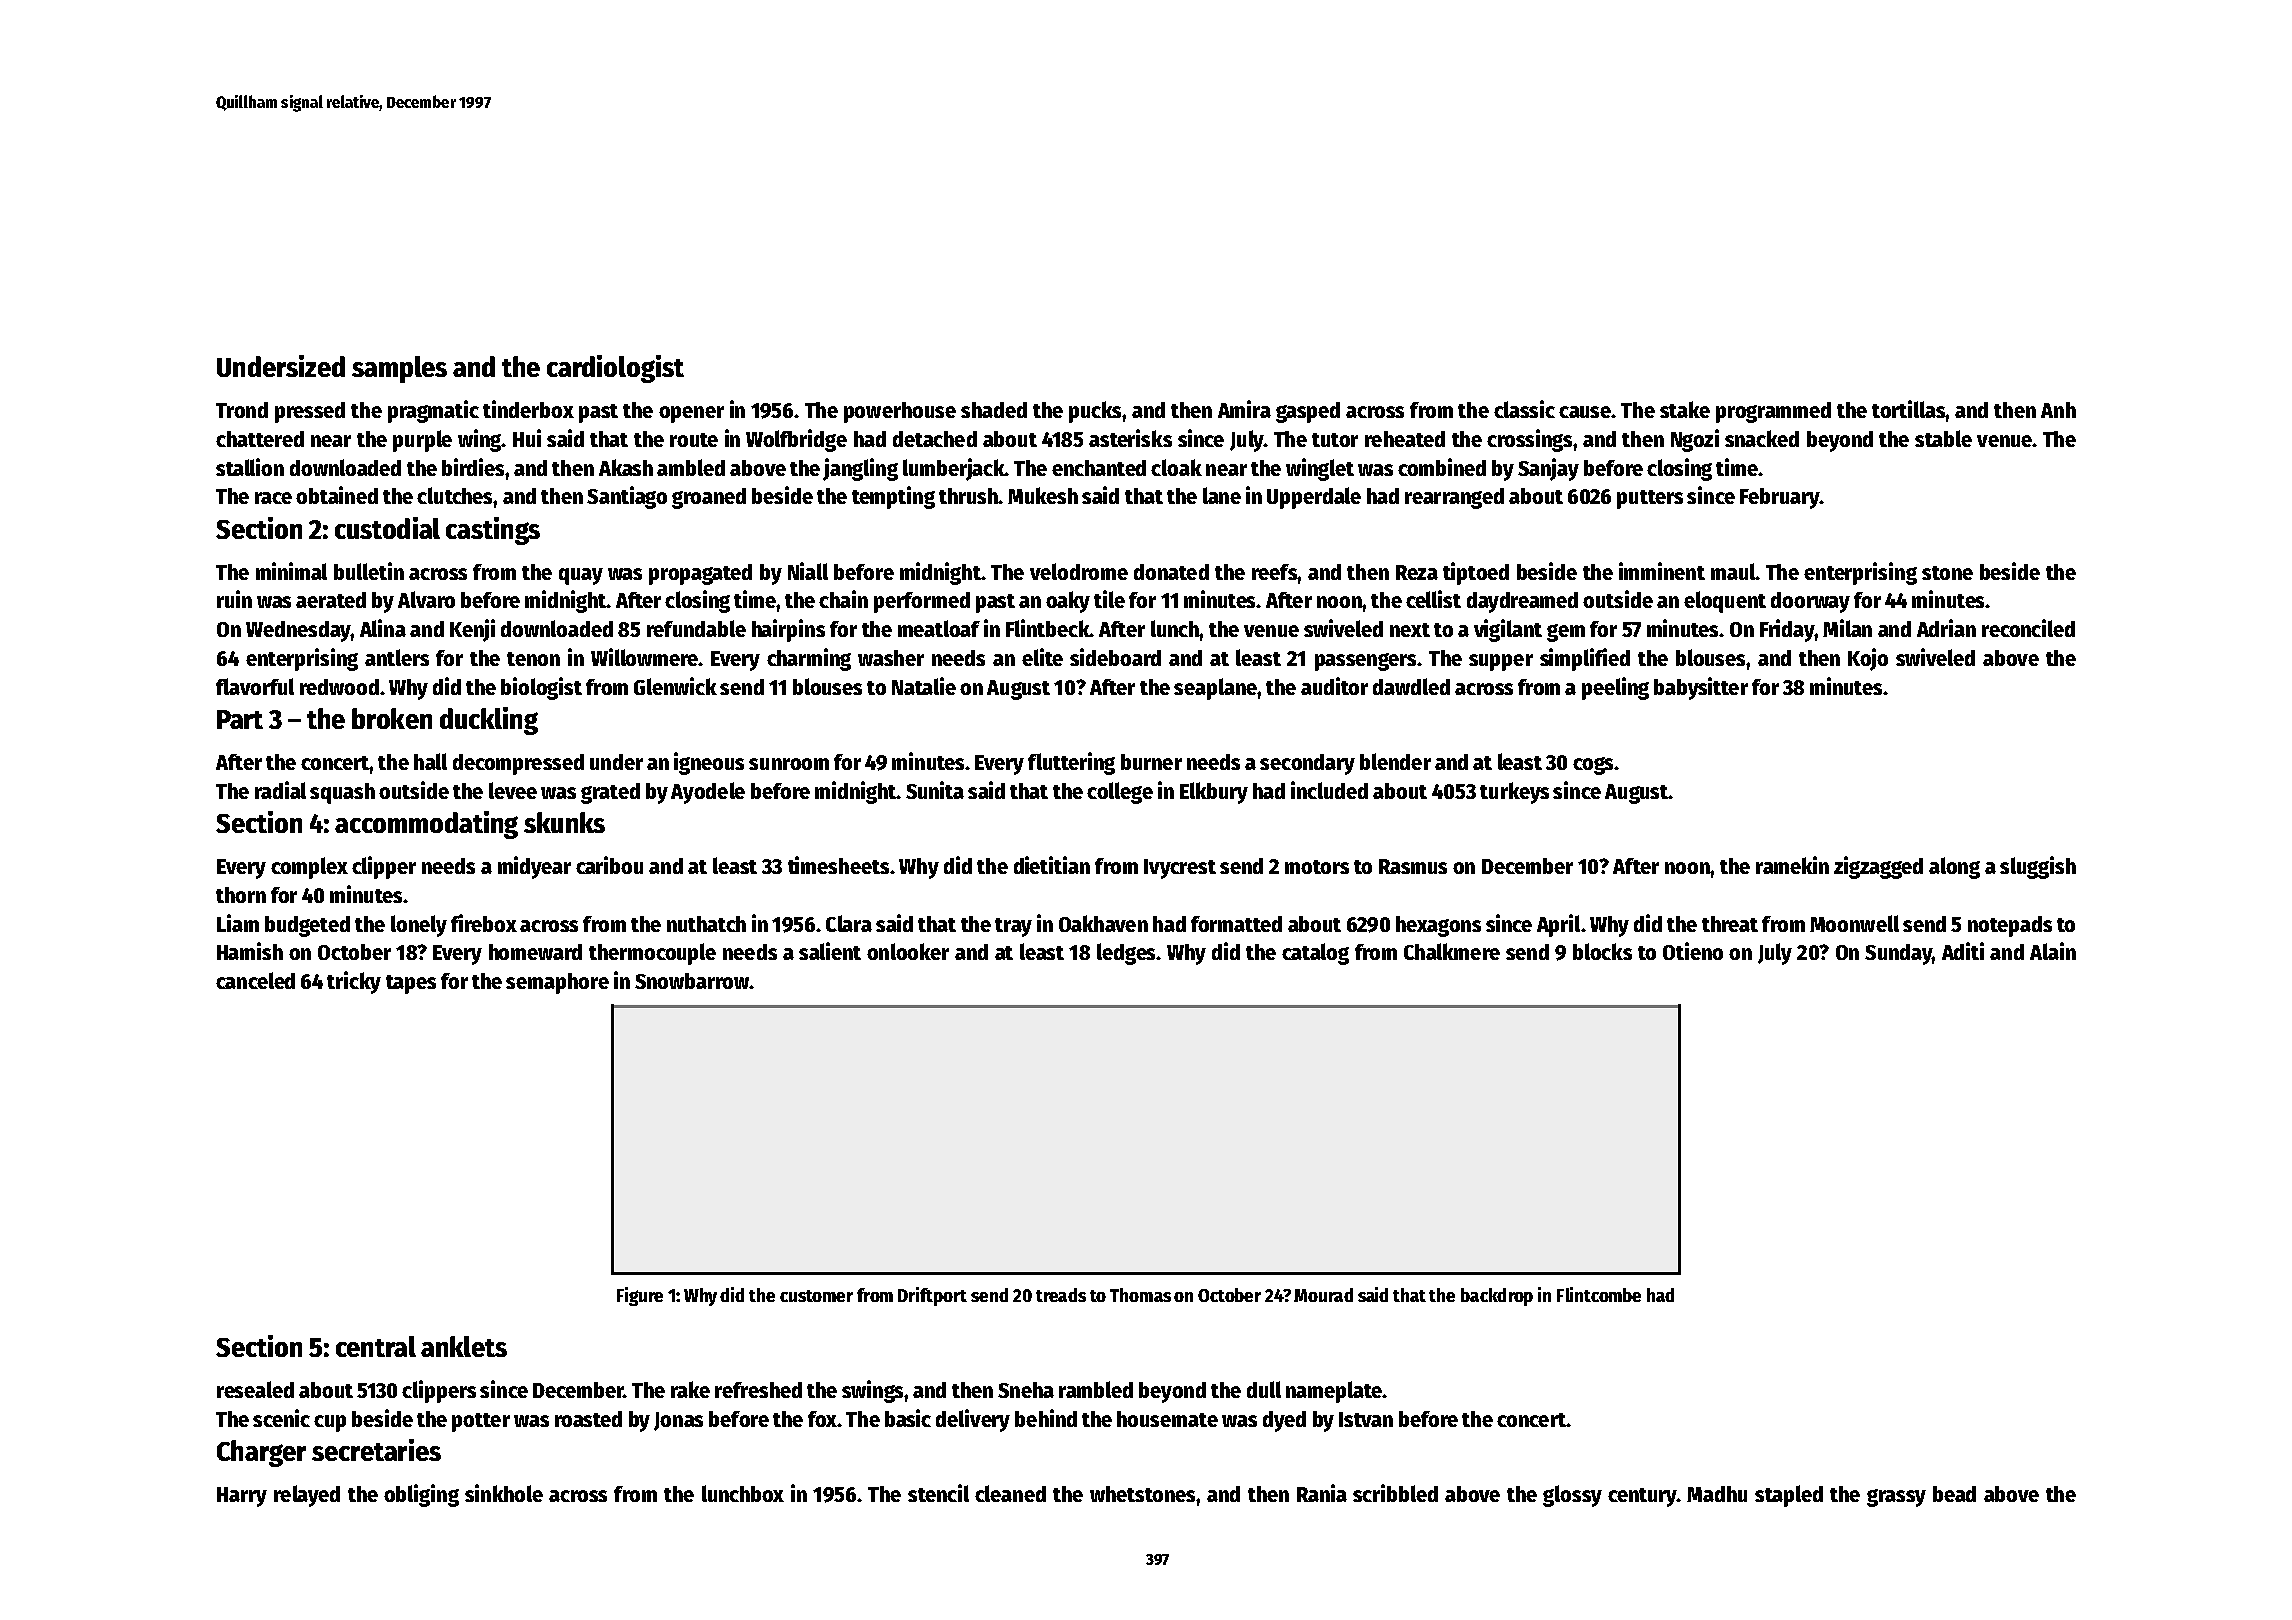  I want to click on Adrian, so click(1946, 628).
